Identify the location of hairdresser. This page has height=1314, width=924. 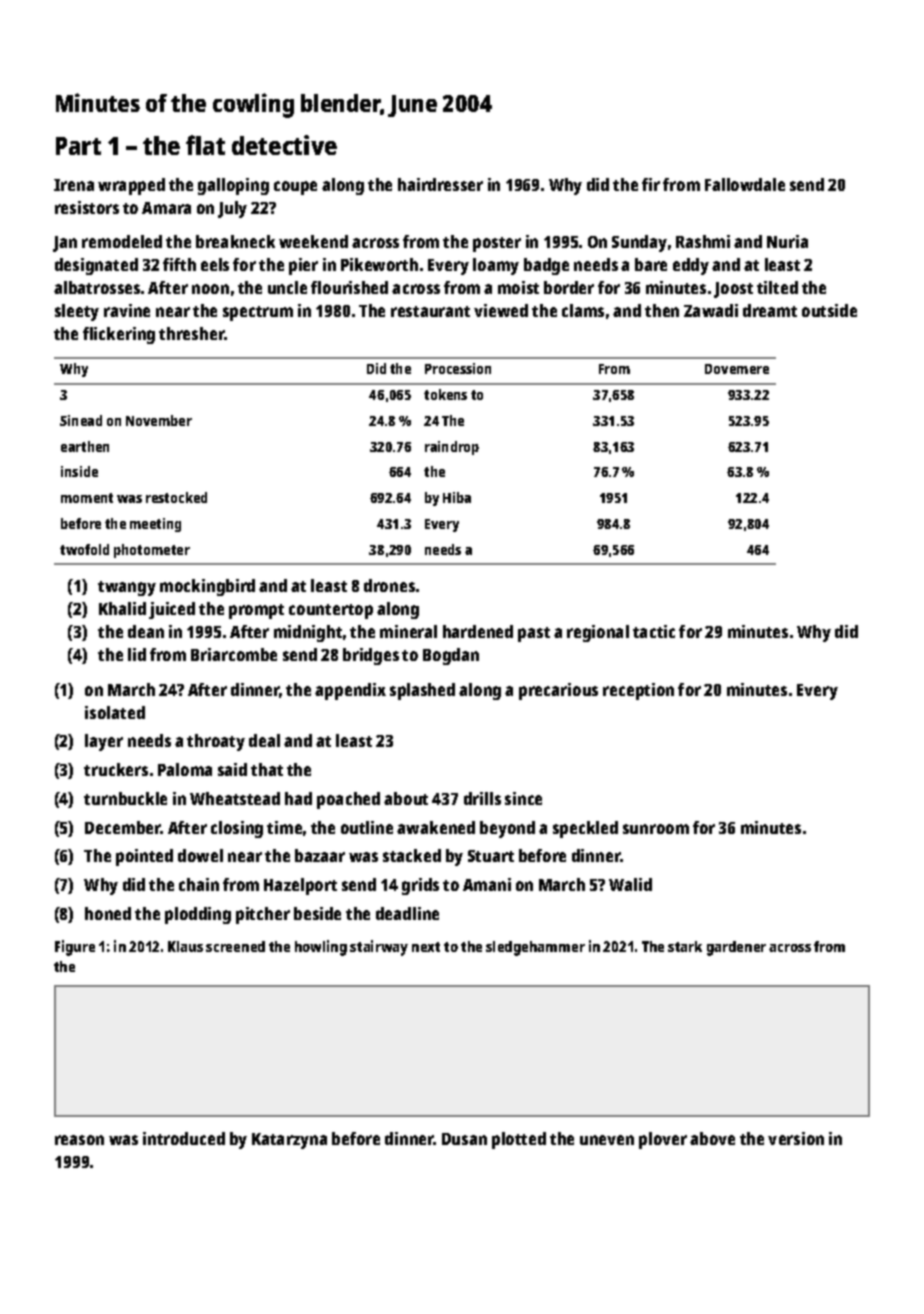
(440, 184).
